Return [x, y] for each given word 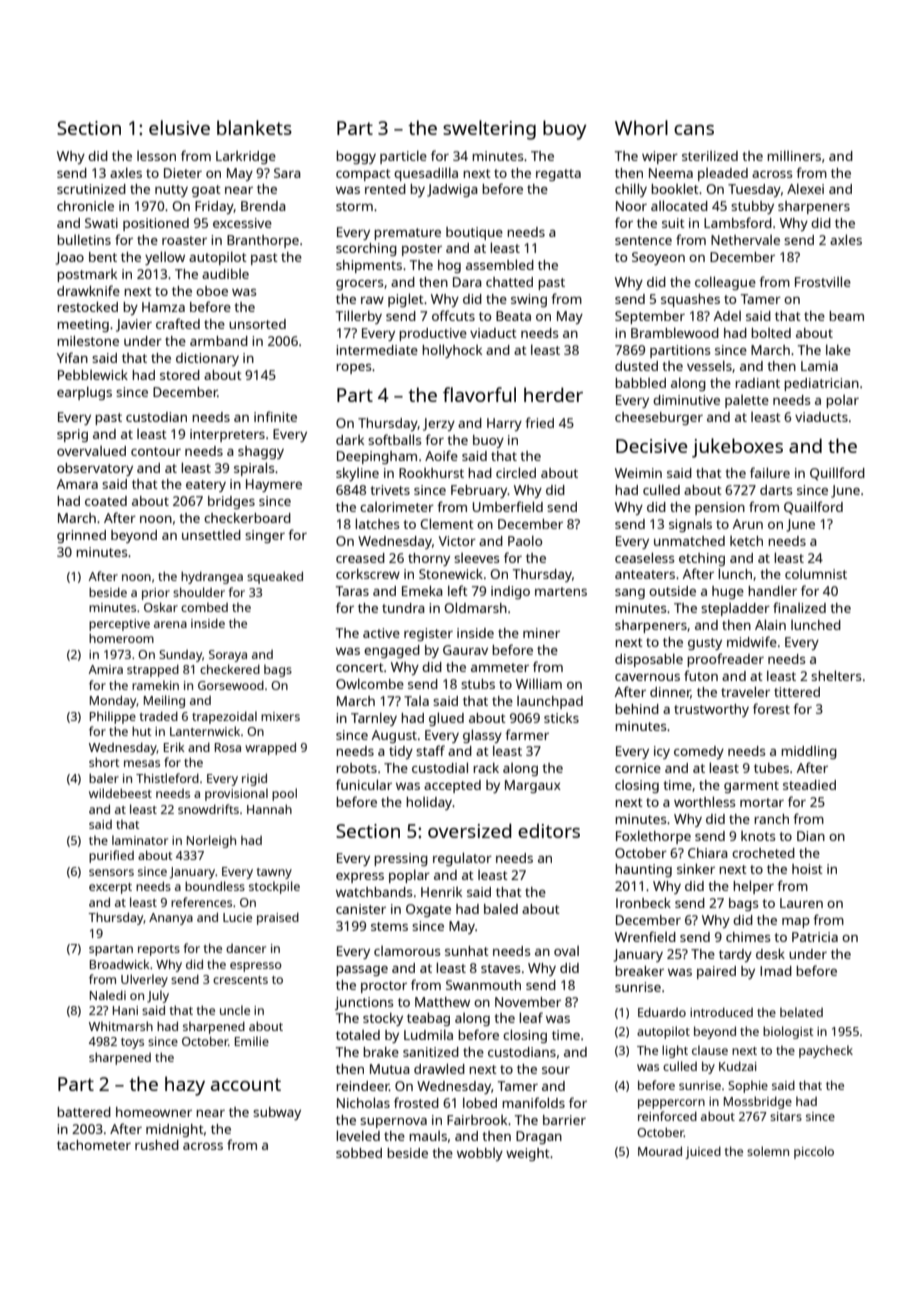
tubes [771, 768]
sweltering [489, 130]
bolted [771, 333]
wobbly [480, 1154]
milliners [794, 155]
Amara [77, 484]
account [246, 1084]
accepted [452, 786]
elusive [179, 127]
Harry [504, 424]
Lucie [237, 917]
